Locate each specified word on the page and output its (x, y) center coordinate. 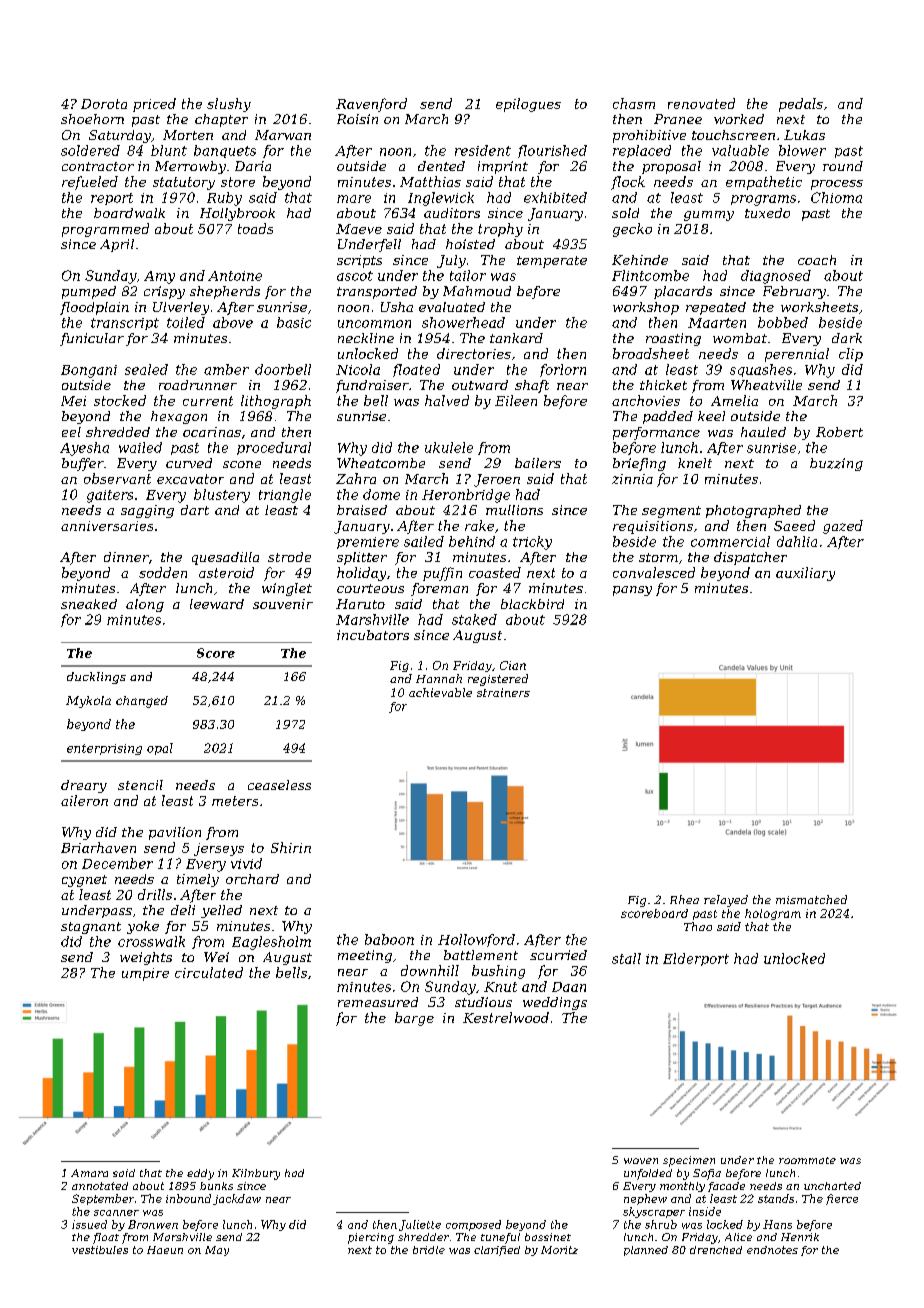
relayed (726, 901)
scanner (116, 1213)
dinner (126, 557)
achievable (440, 692)
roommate (807, 1160)
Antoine (235, 276)
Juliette (420, 1225)
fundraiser (372, 386)
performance (656, 433)
